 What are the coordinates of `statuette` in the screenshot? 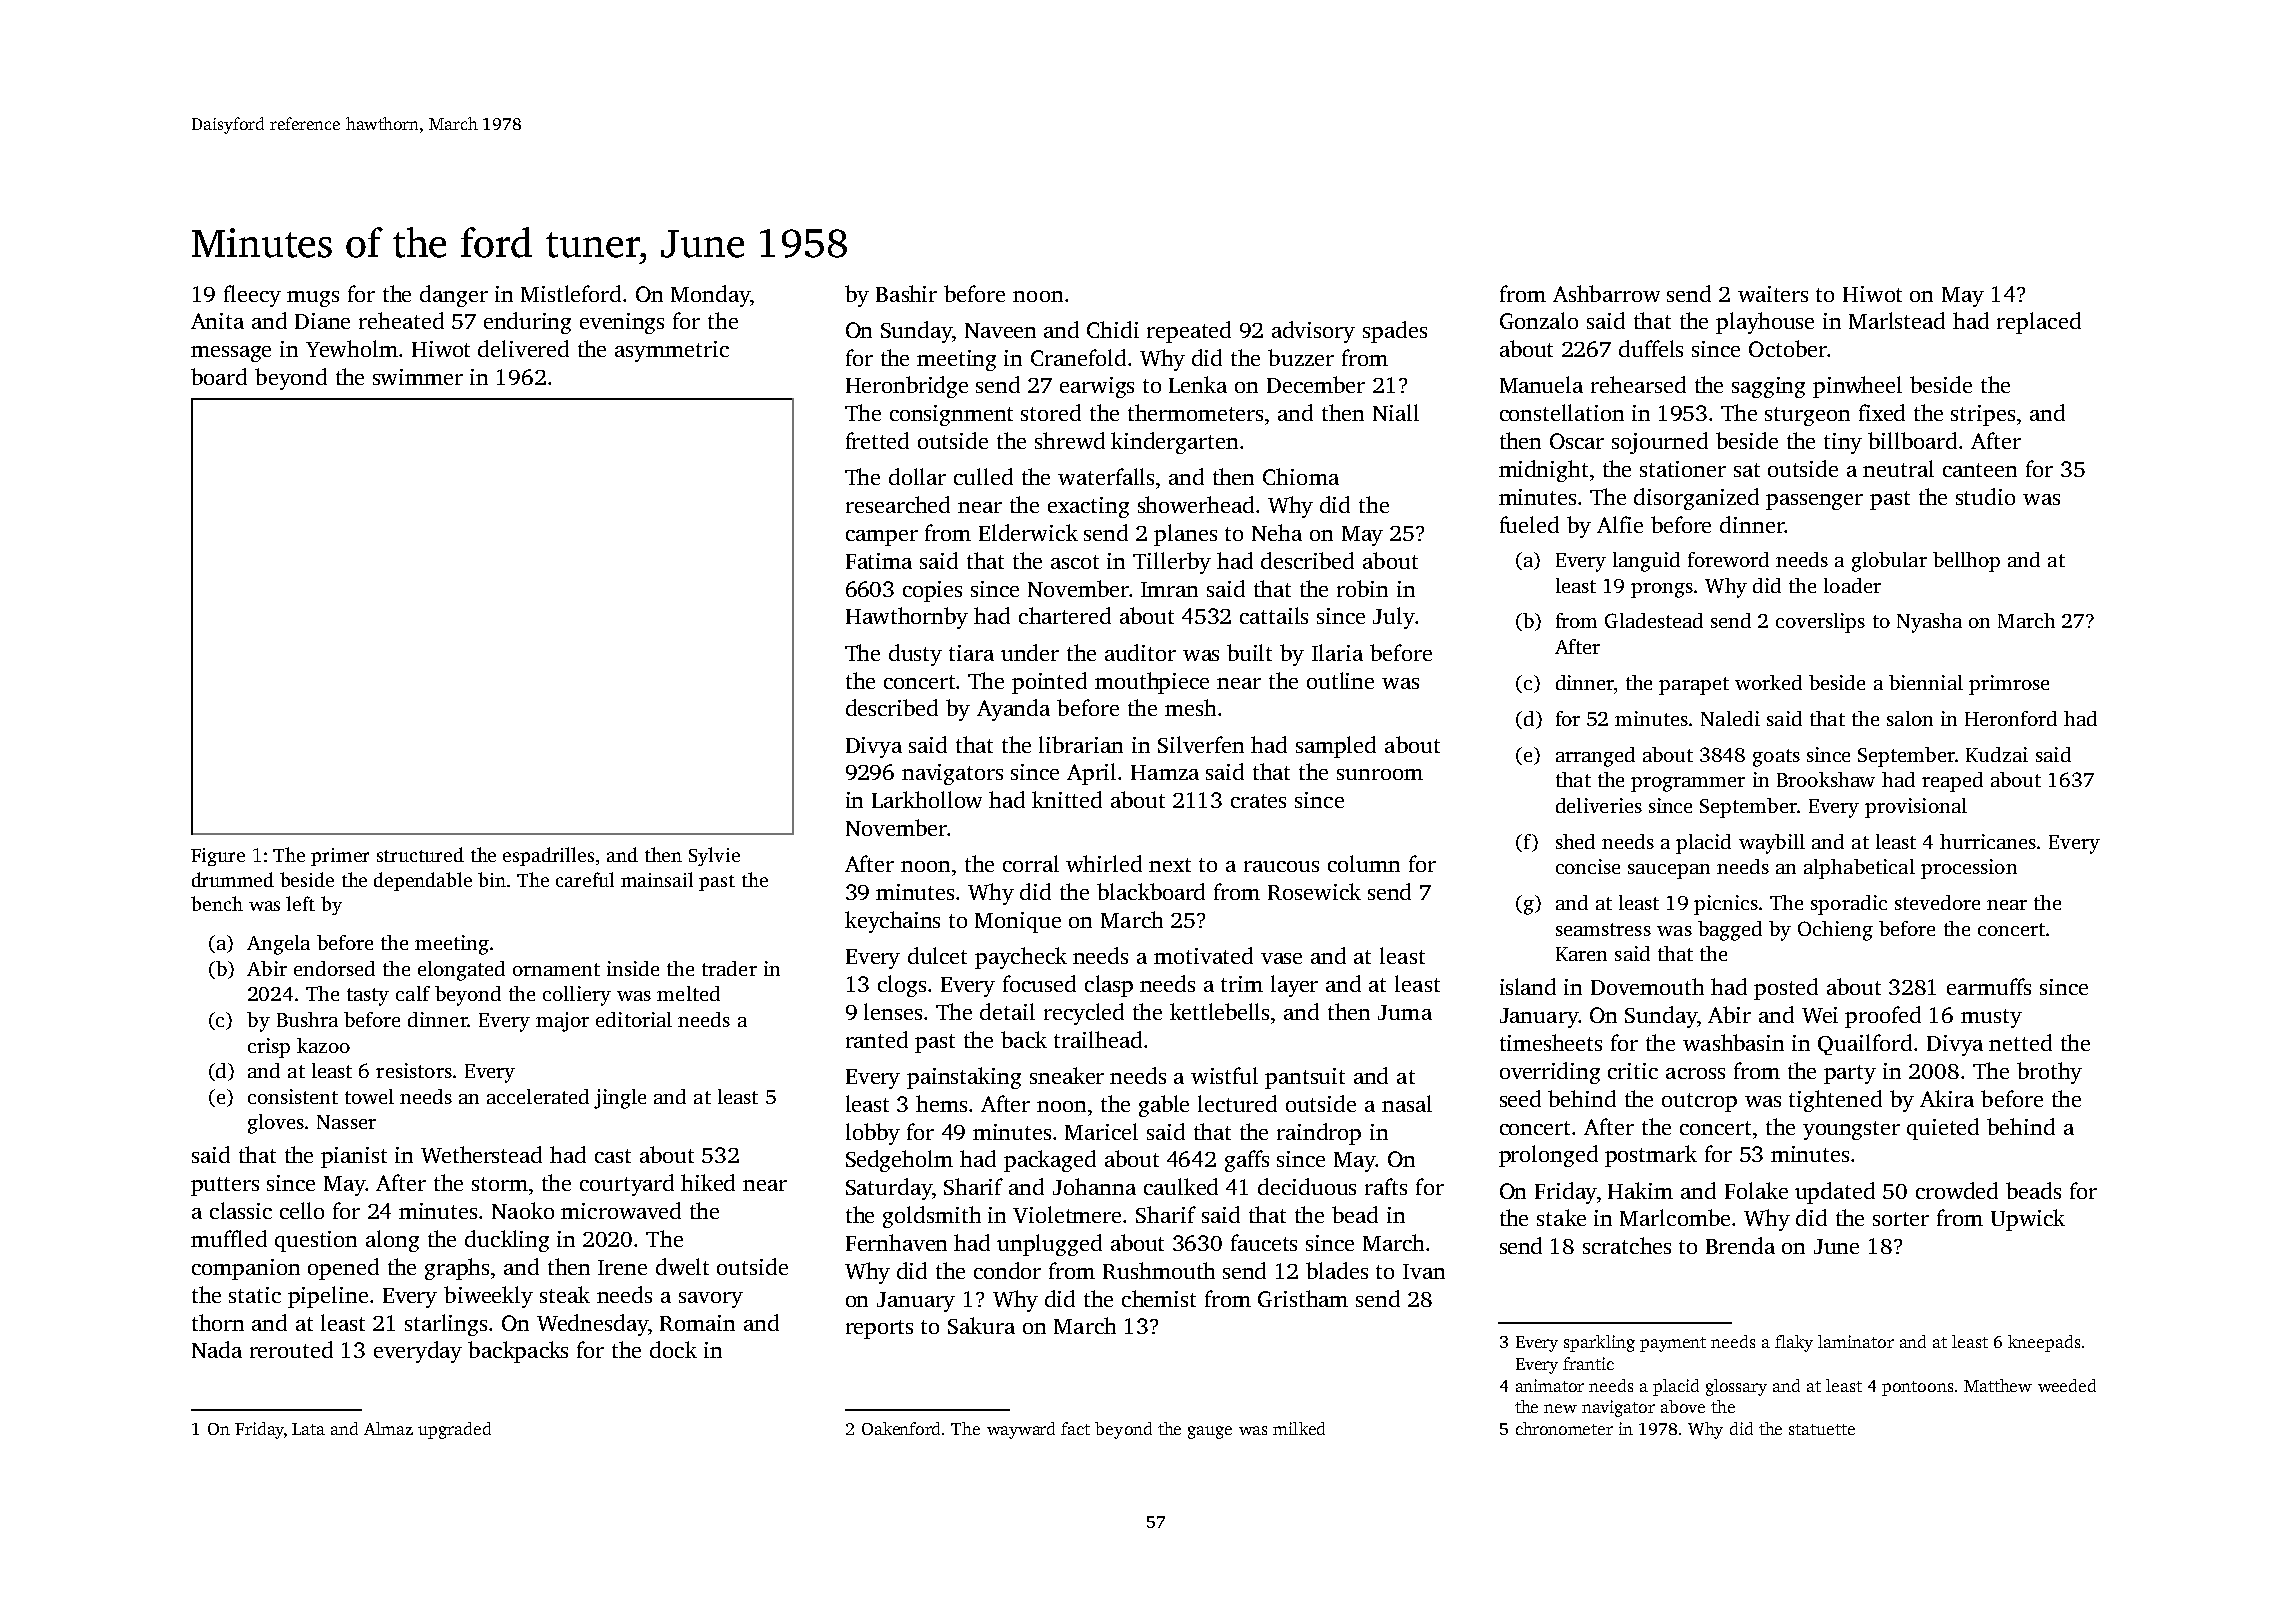 It's located at (1822, 1429).
